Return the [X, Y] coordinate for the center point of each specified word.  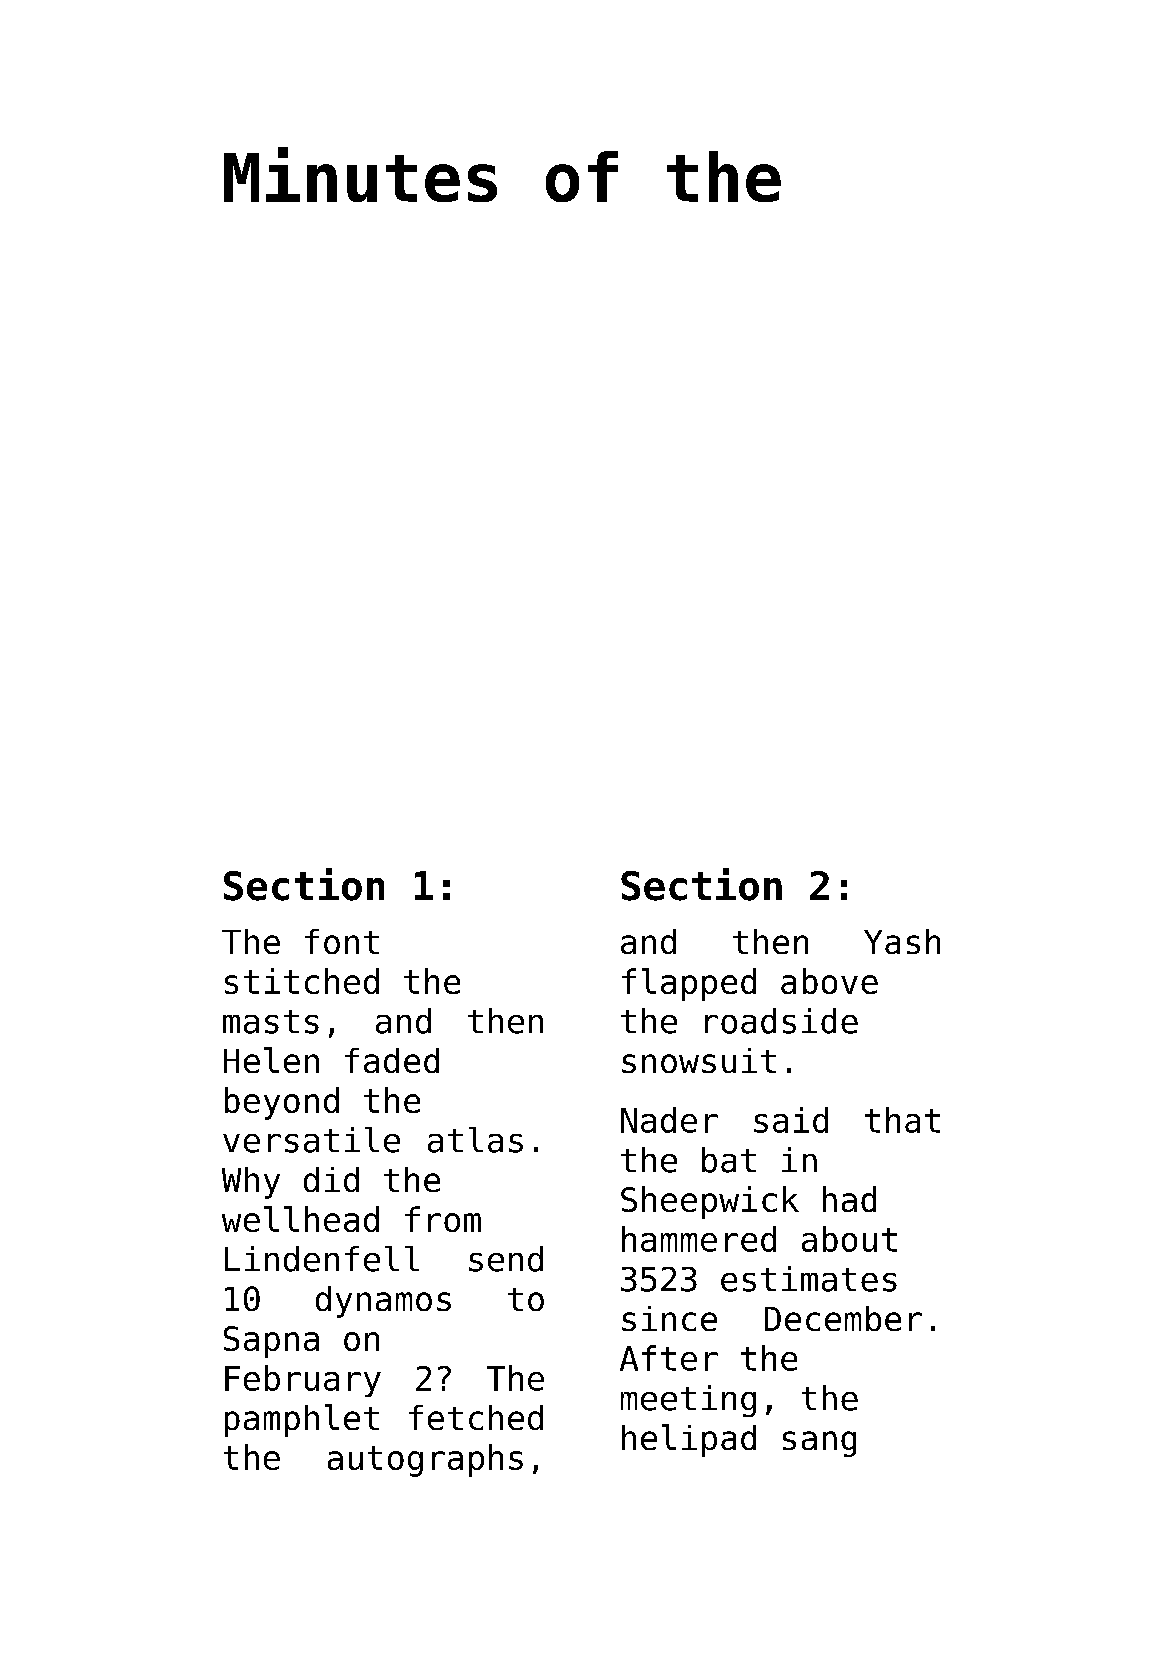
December [843, 1318]
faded [392, 1060]
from [443, 1219]
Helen [271, 1060]
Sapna [271, 1342]
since [669, 1318]
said [791, 1120]
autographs [425, 1460]
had [849, 1199]
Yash [902, 941]
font [342, 941]
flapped [689, 984]
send [506, 1259]
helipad [689, 1440]
